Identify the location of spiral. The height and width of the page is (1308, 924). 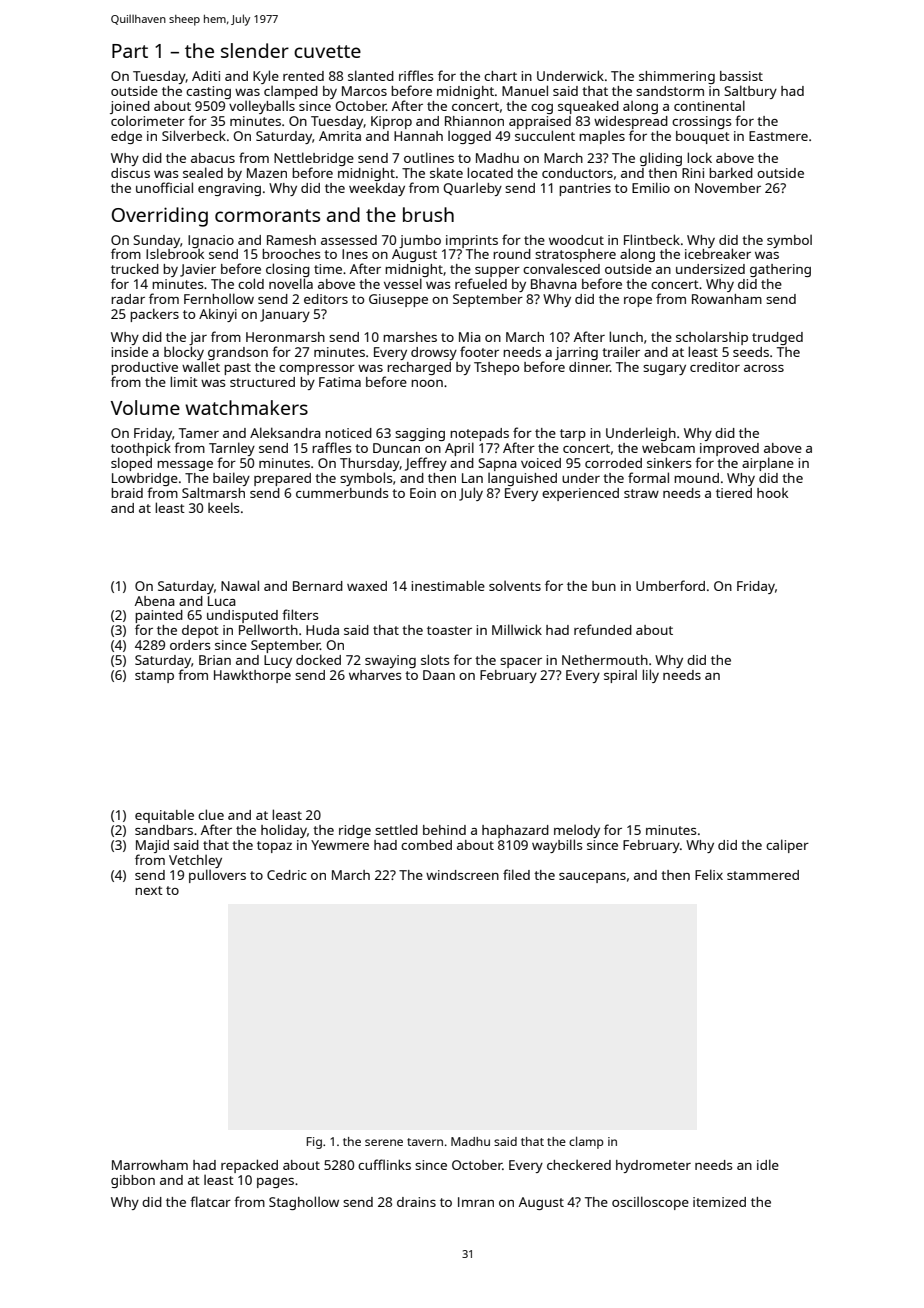
(620, 676).
